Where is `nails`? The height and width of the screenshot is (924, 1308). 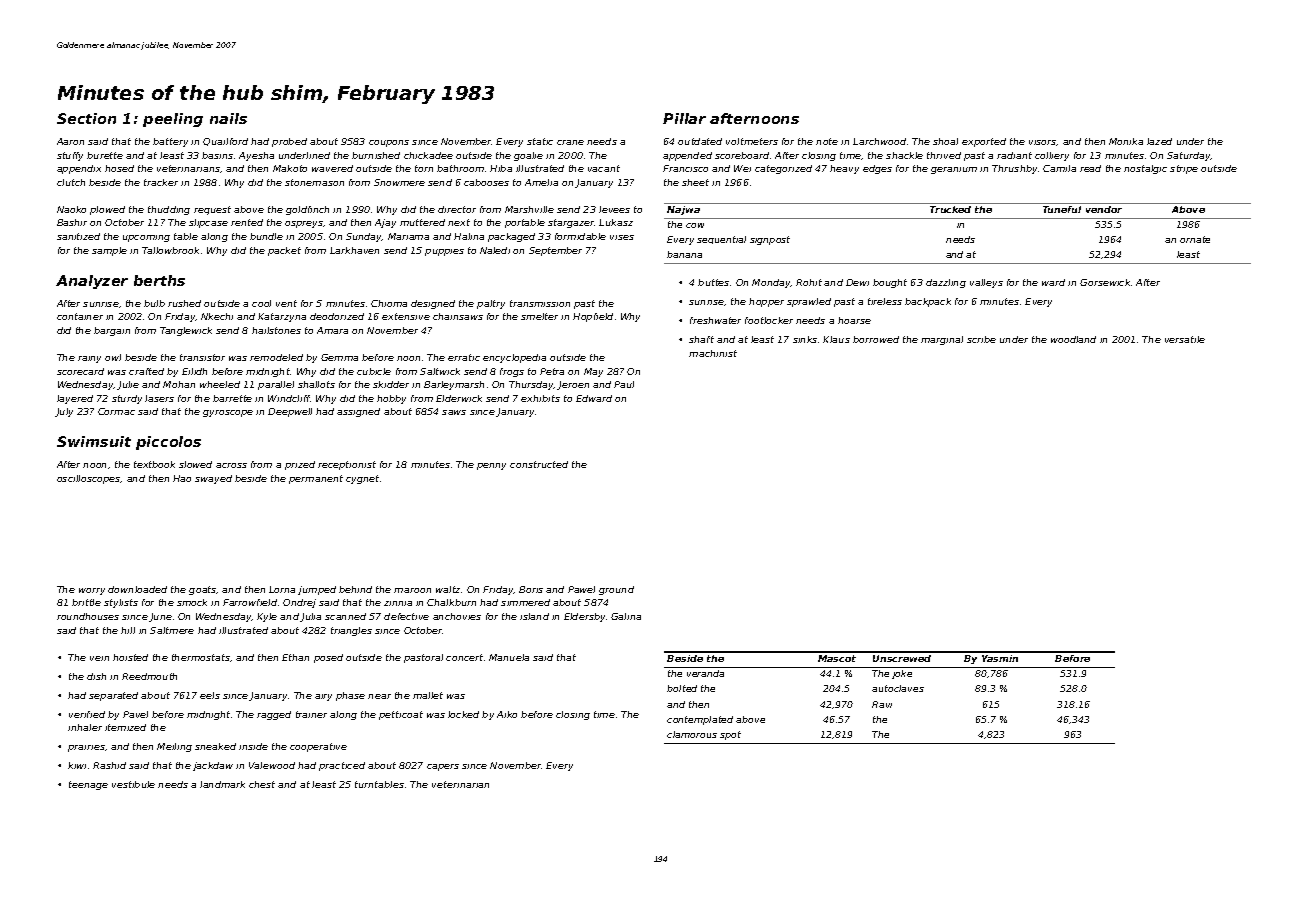
nails is located at coordinates (228, 118).
